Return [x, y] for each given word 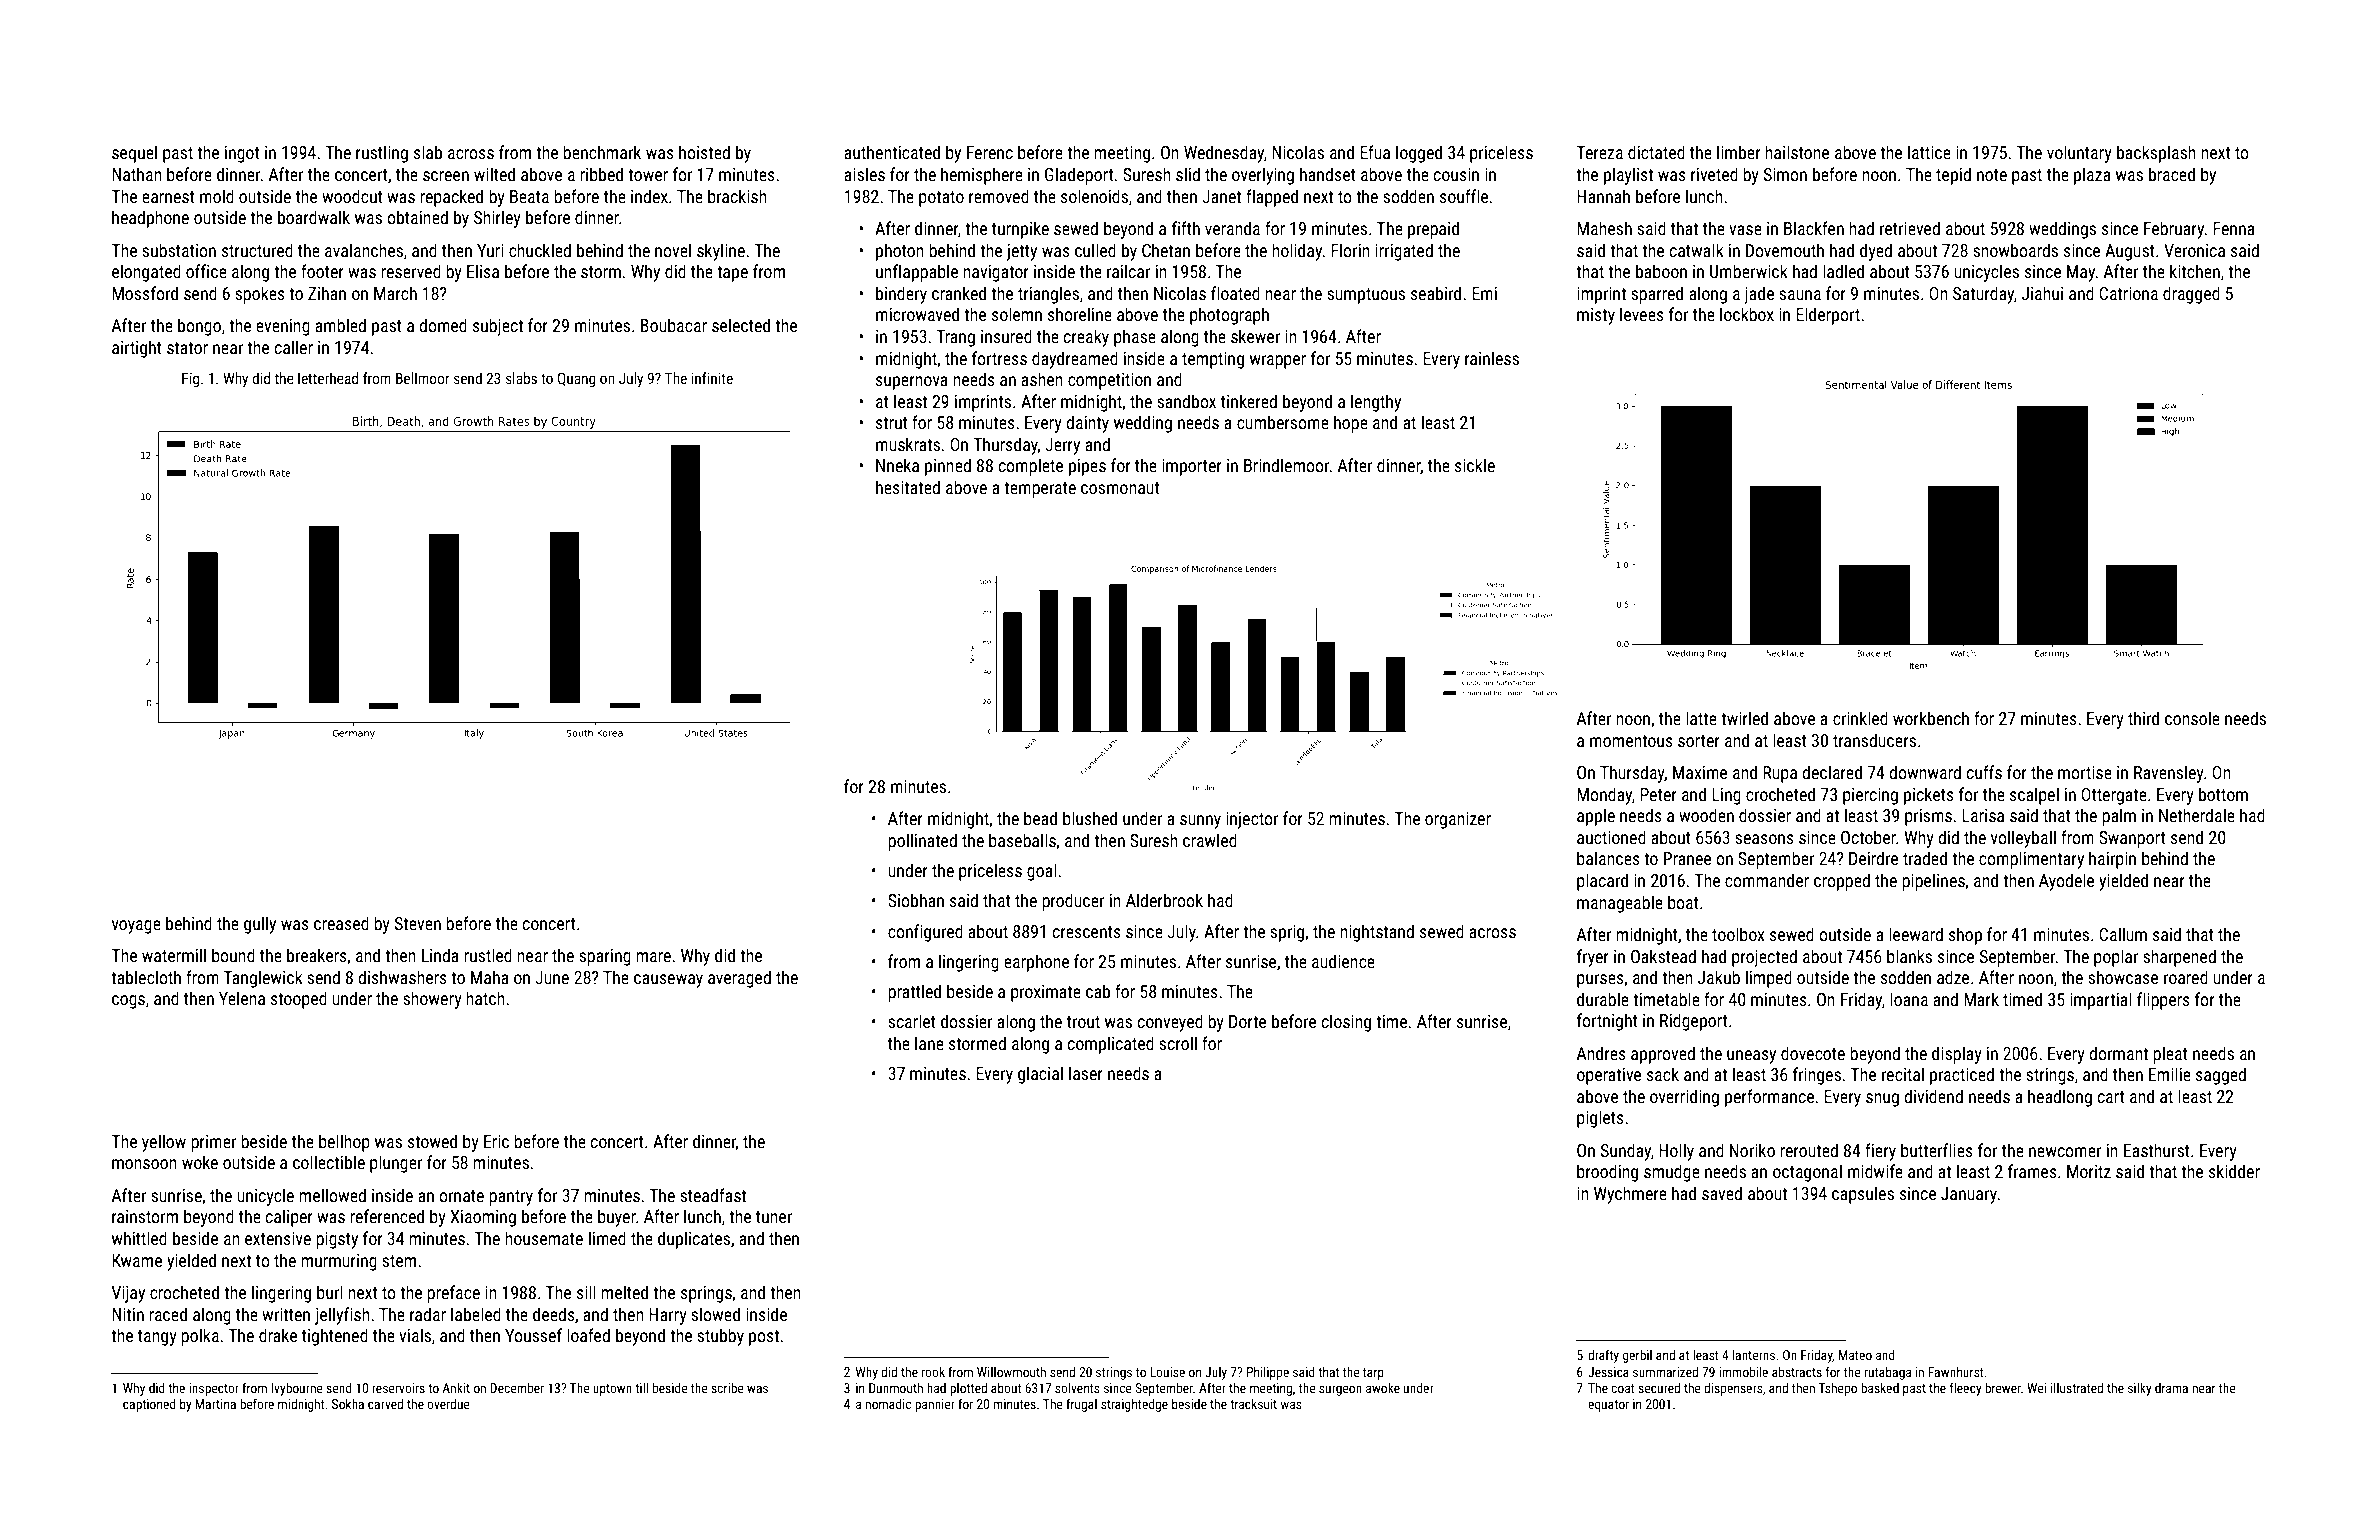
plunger [396, 1164]
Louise [1167, 1372]
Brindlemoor [1287, 465]
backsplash [2156, 154]
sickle [1475, 465]
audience [1343, 961]
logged [1419, 154]
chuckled [540, 250]
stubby [720, 1337]
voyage [136, 927]
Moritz [2089, 1171]
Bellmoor [423, 378]
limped [1769, 979]
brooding [1607, 1173]
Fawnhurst [1956, 1372]
